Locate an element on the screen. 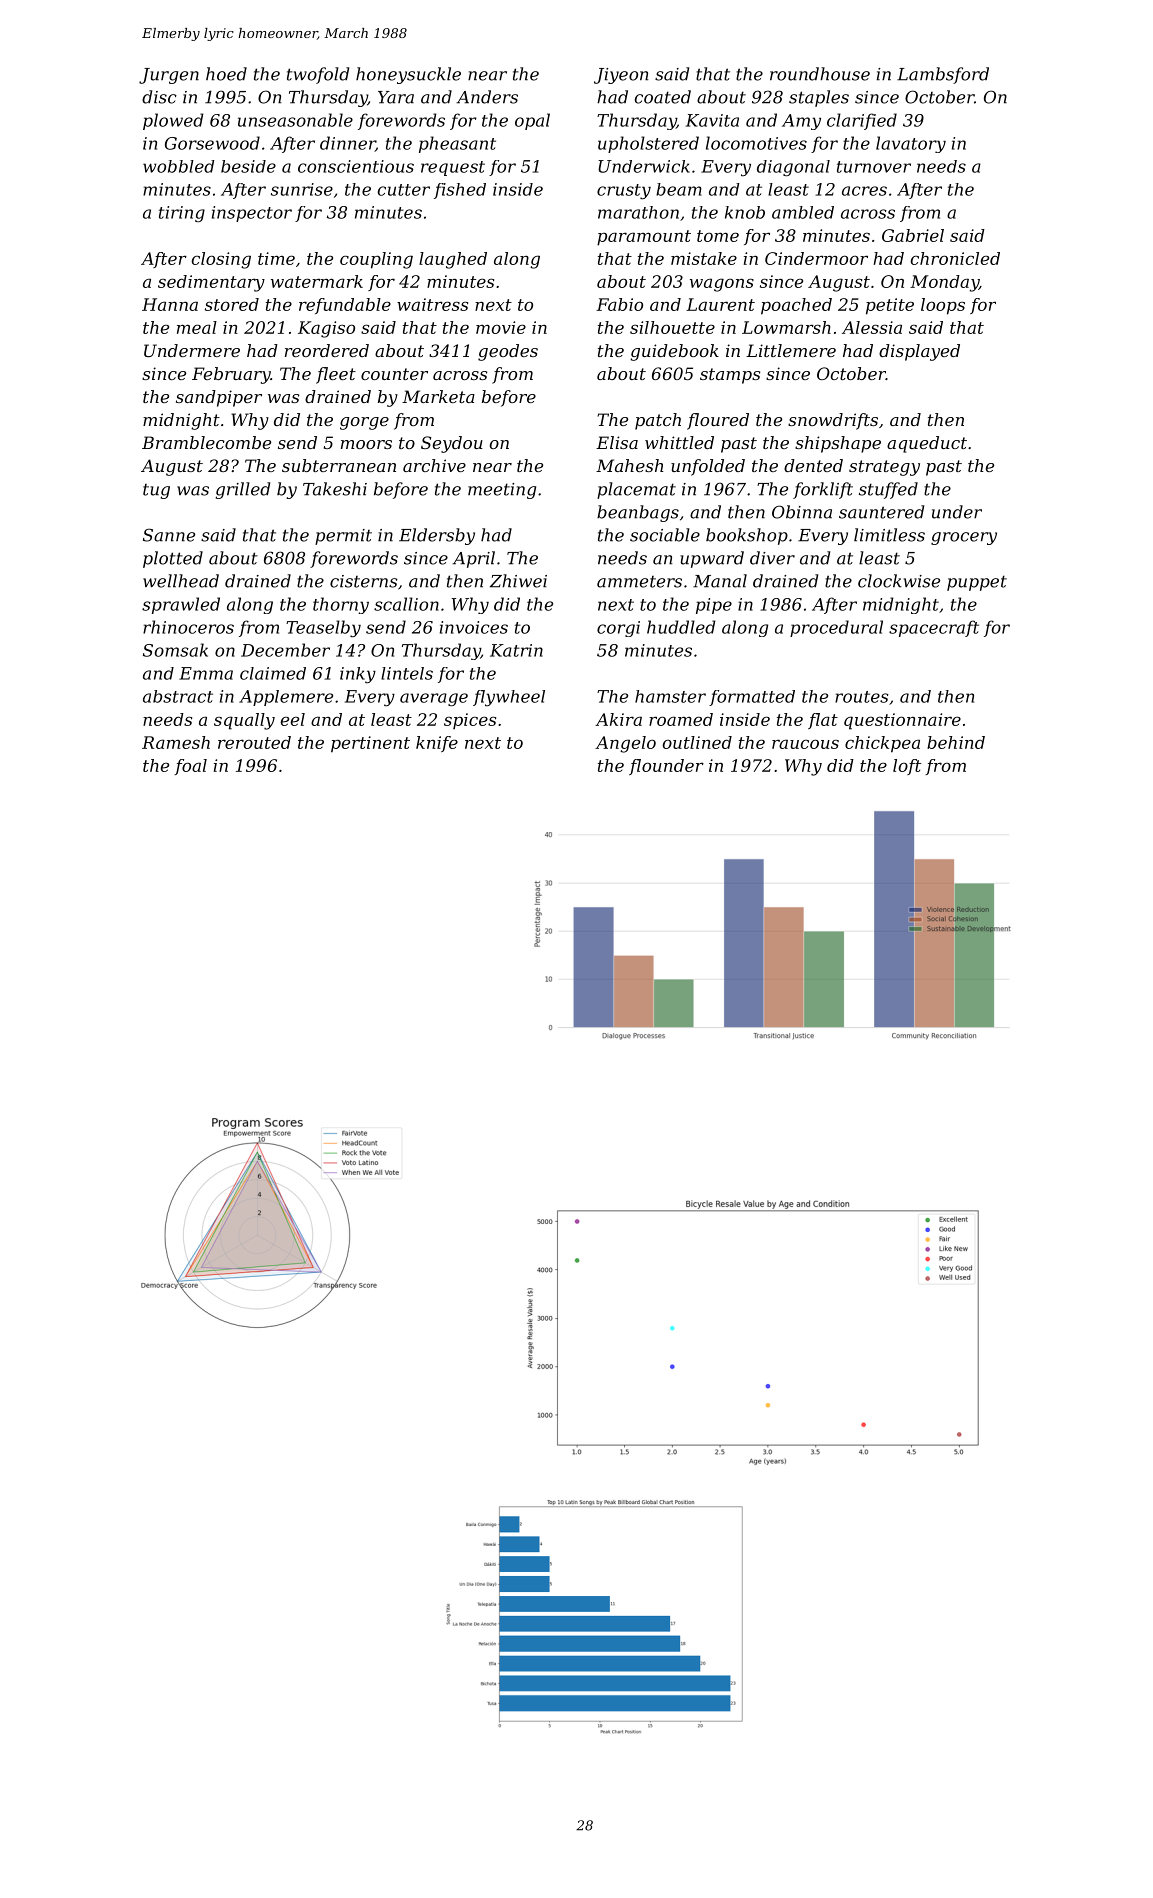 The image size is (1153, 1898). grilled is located at coordinates (243, 490).
